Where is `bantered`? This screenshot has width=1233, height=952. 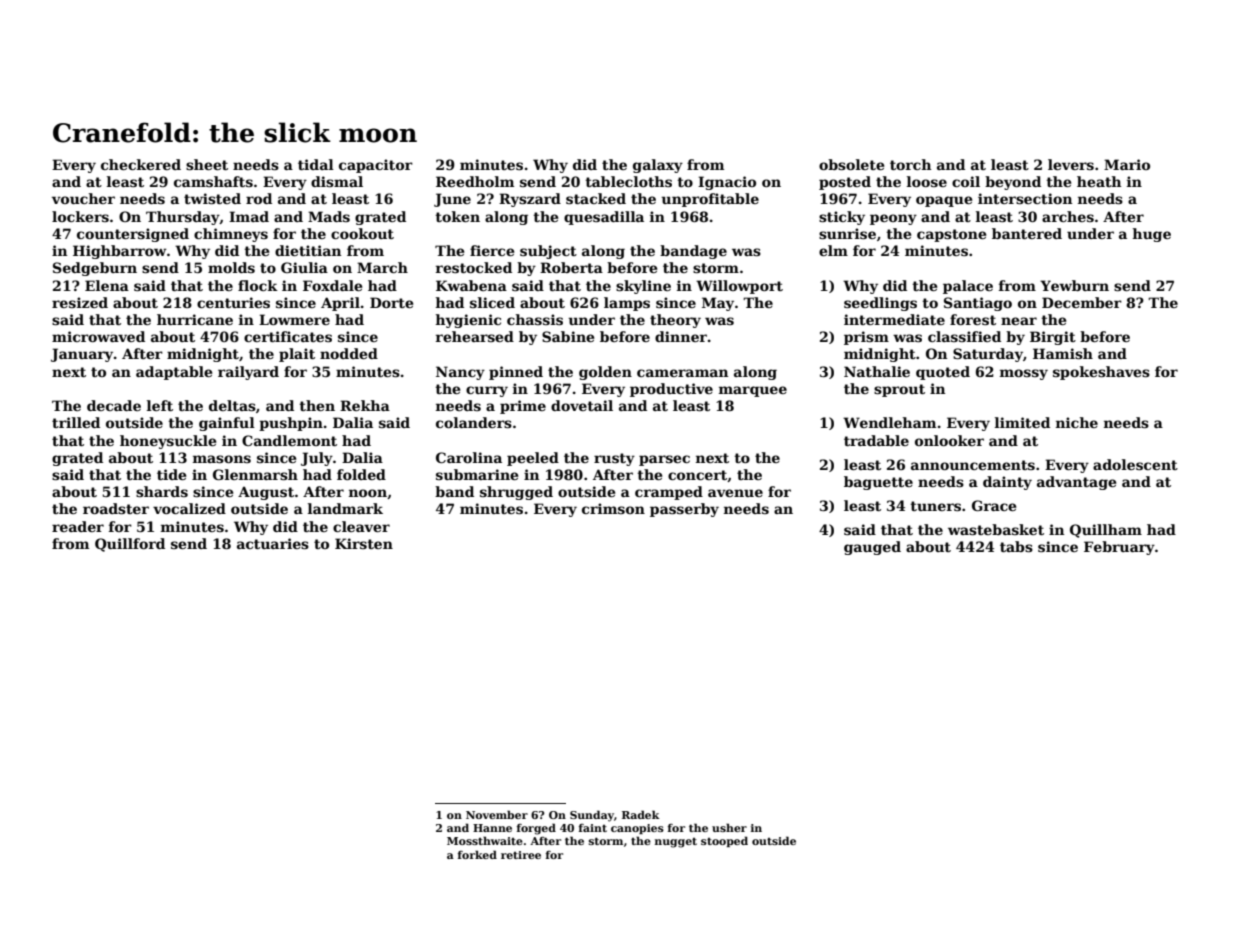
bantered is located at coordinates (1027, 233).
